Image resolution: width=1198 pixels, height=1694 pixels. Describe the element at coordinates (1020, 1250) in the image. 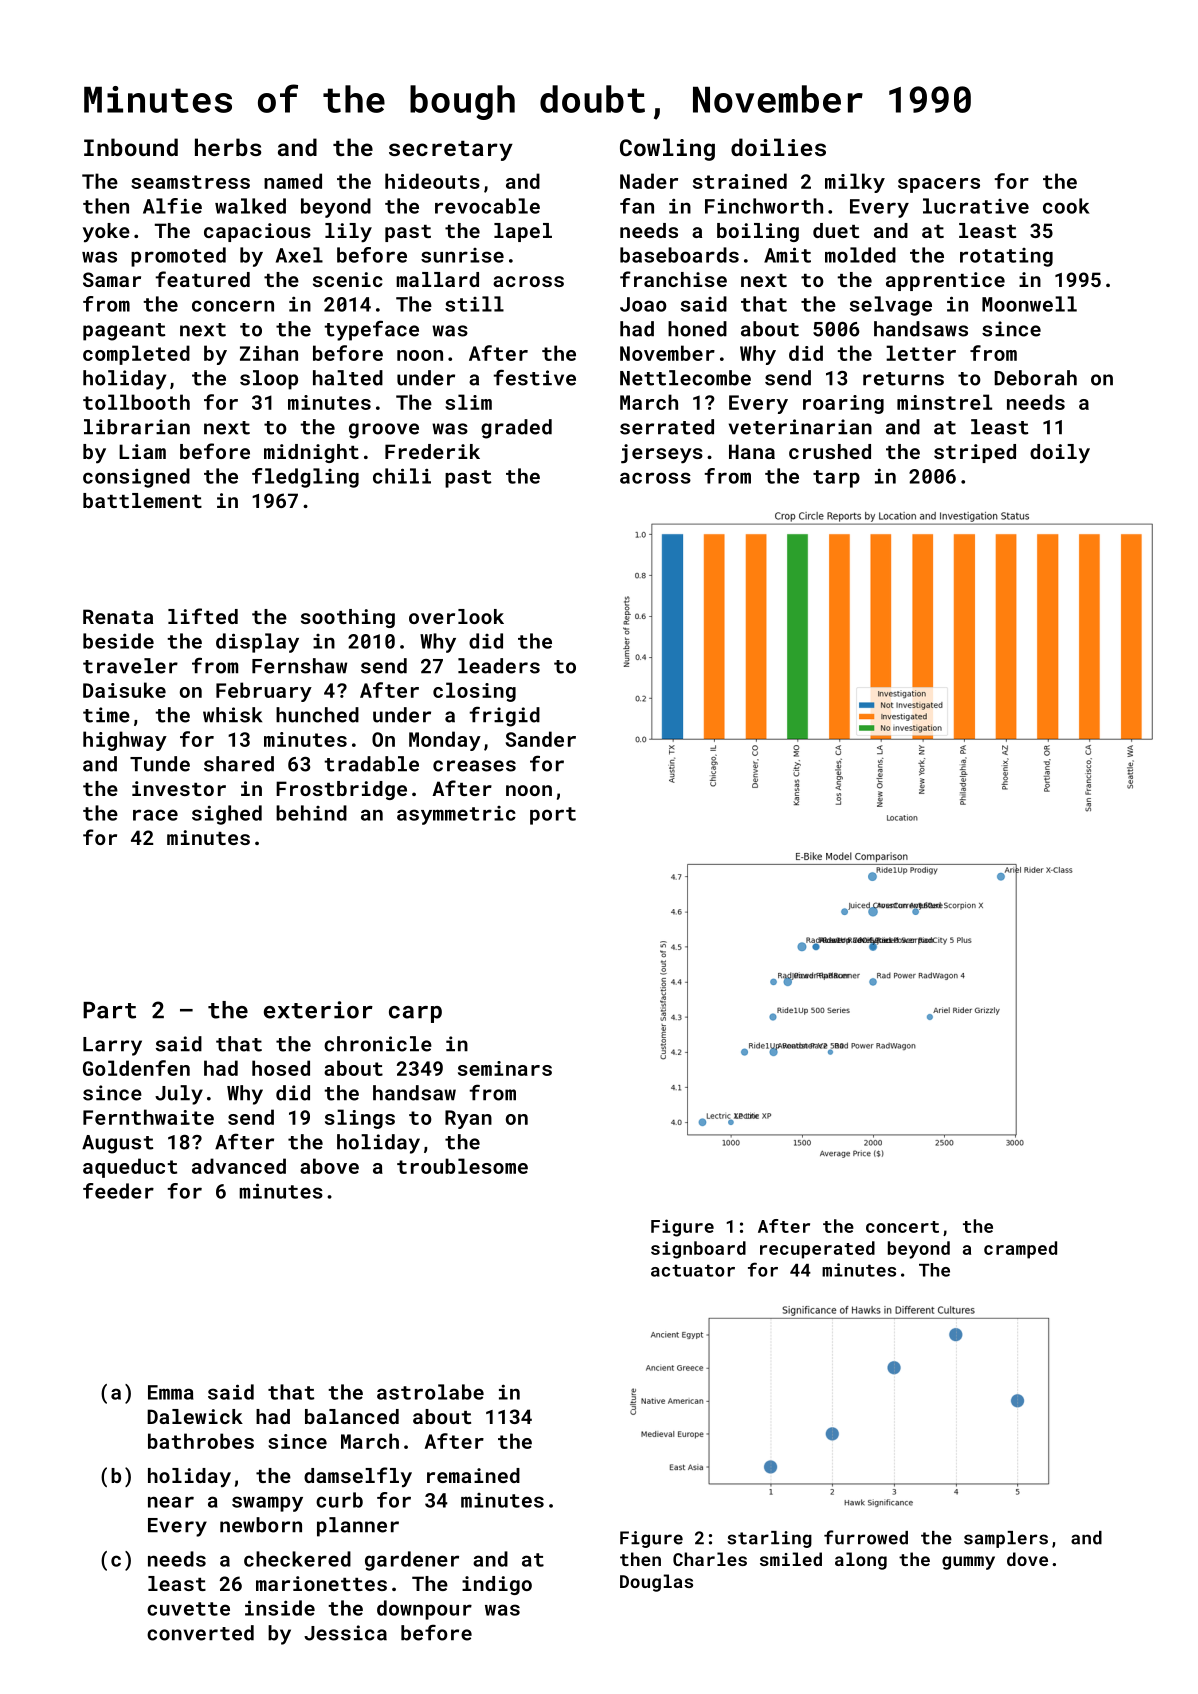

I see `cramped` at that location.
